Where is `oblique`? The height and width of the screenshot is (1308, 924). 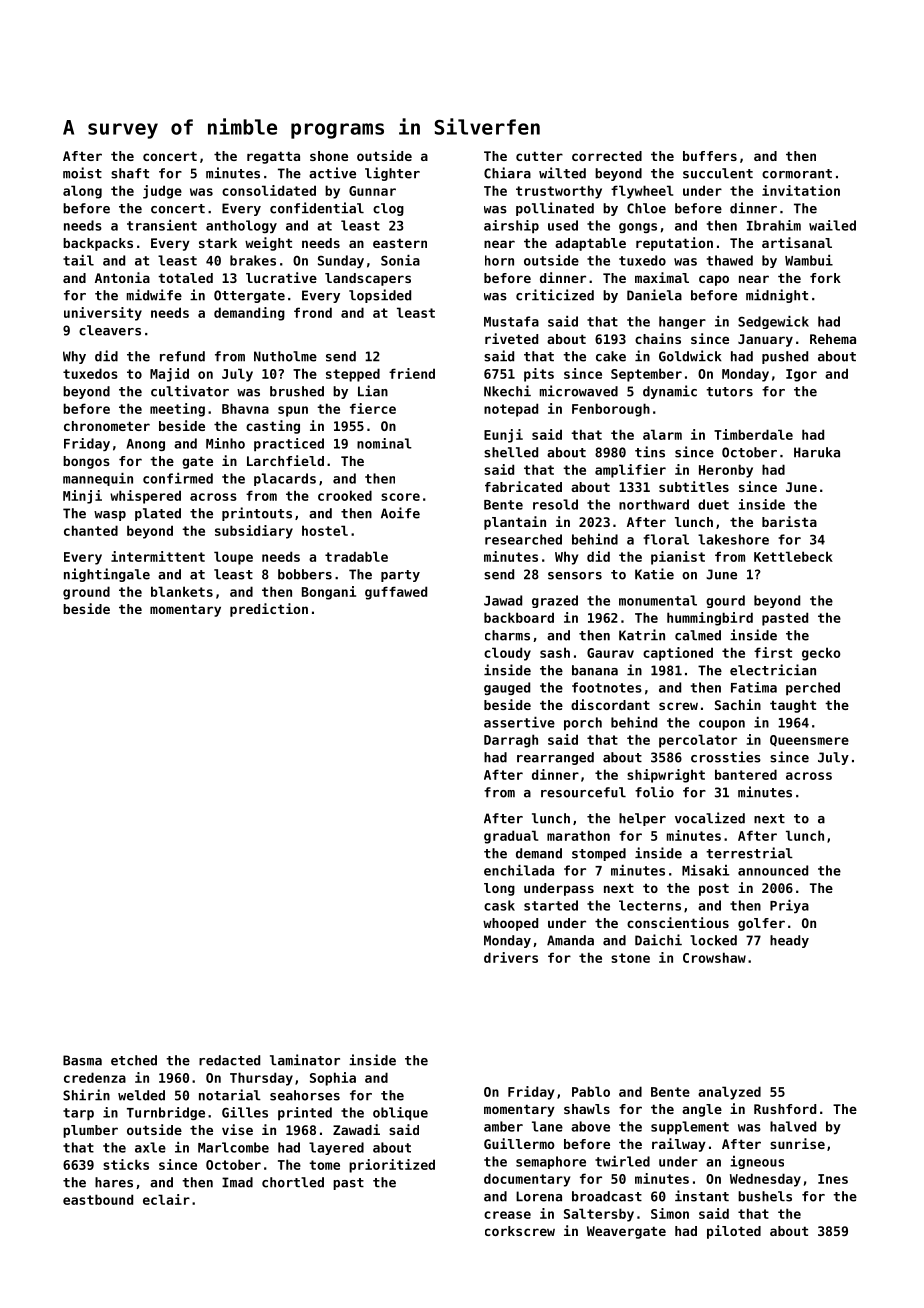
oblique is located at coordinates (400, 1114).
